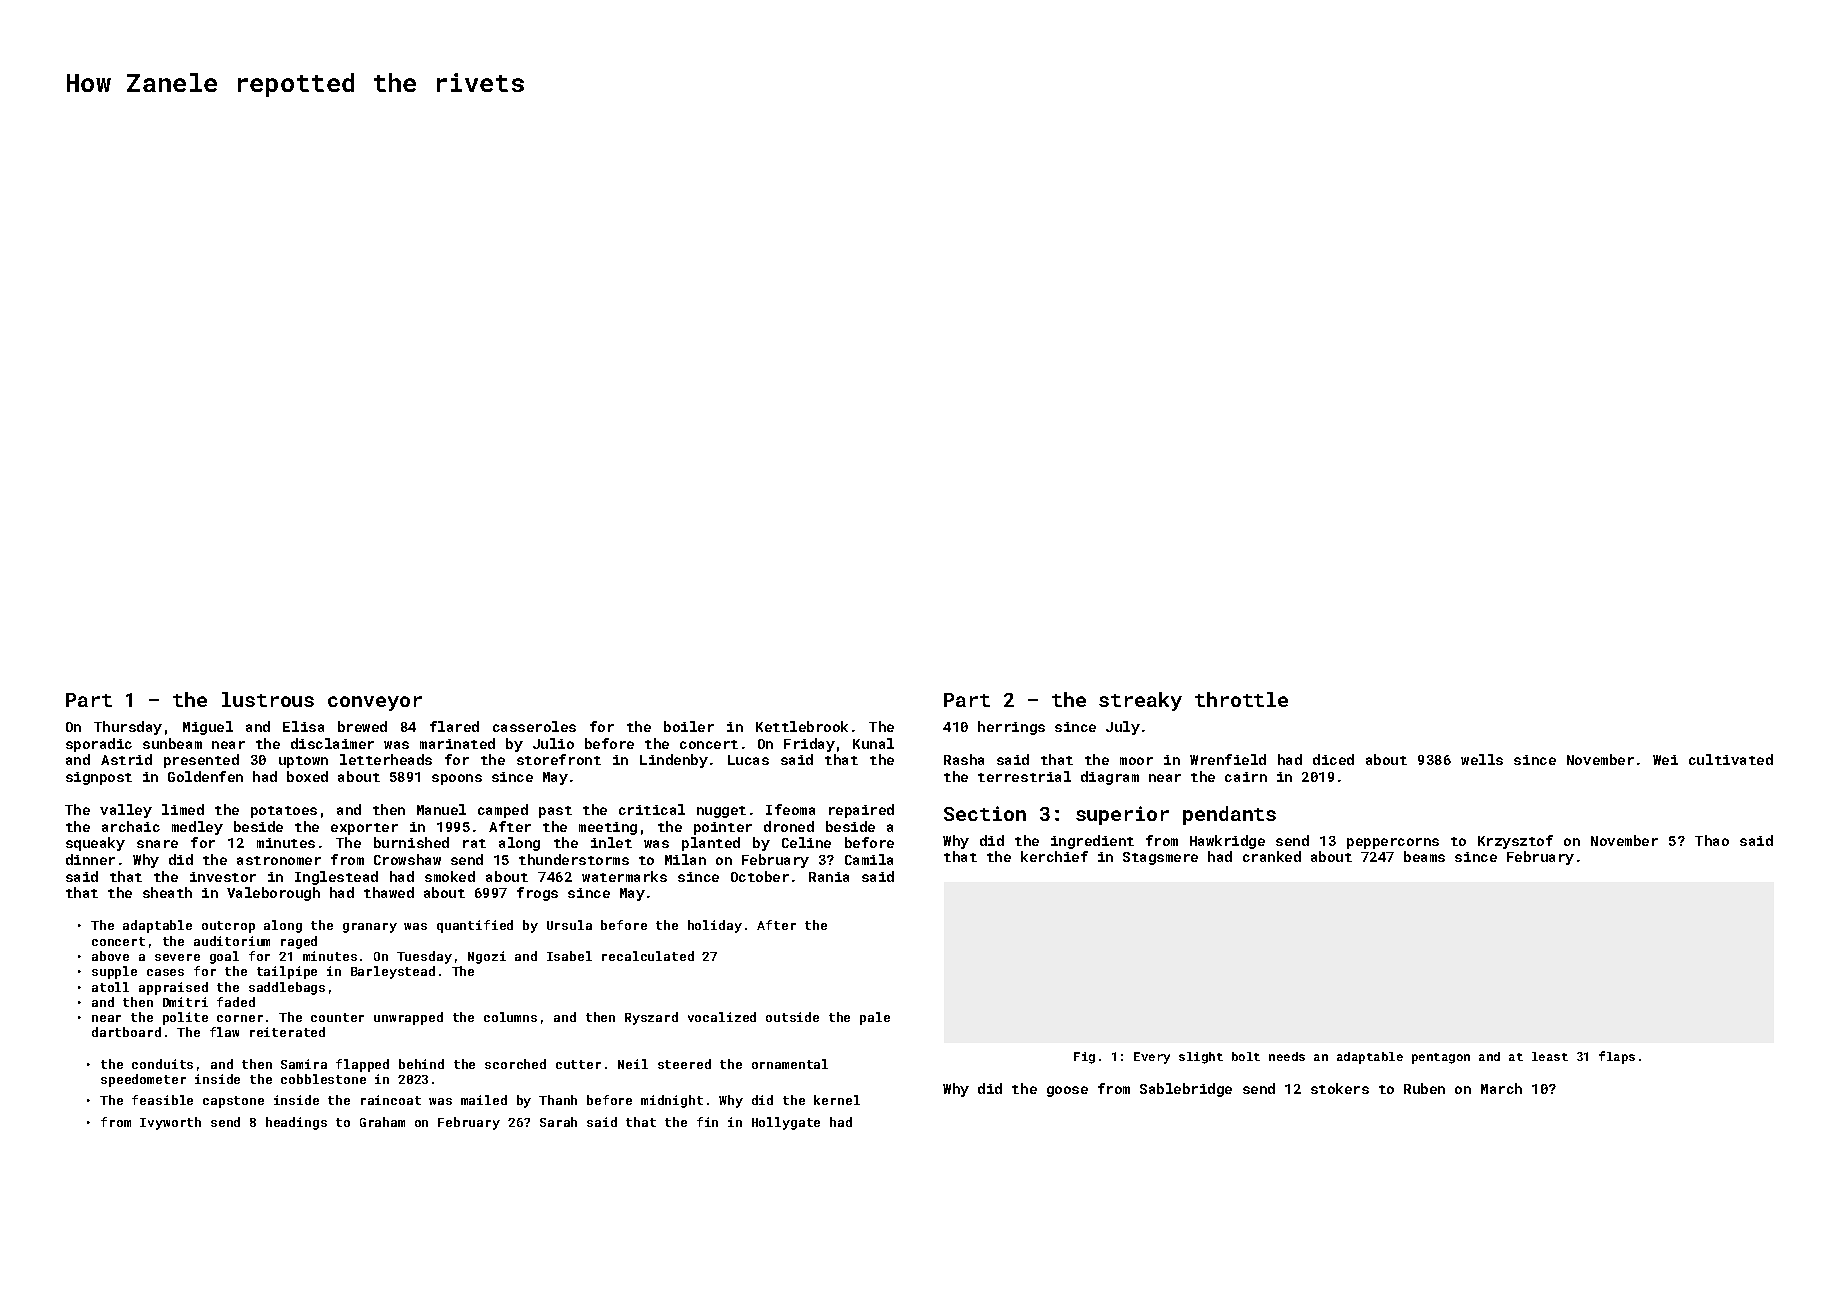  I want to click on cairn, so click(1246, 777).
